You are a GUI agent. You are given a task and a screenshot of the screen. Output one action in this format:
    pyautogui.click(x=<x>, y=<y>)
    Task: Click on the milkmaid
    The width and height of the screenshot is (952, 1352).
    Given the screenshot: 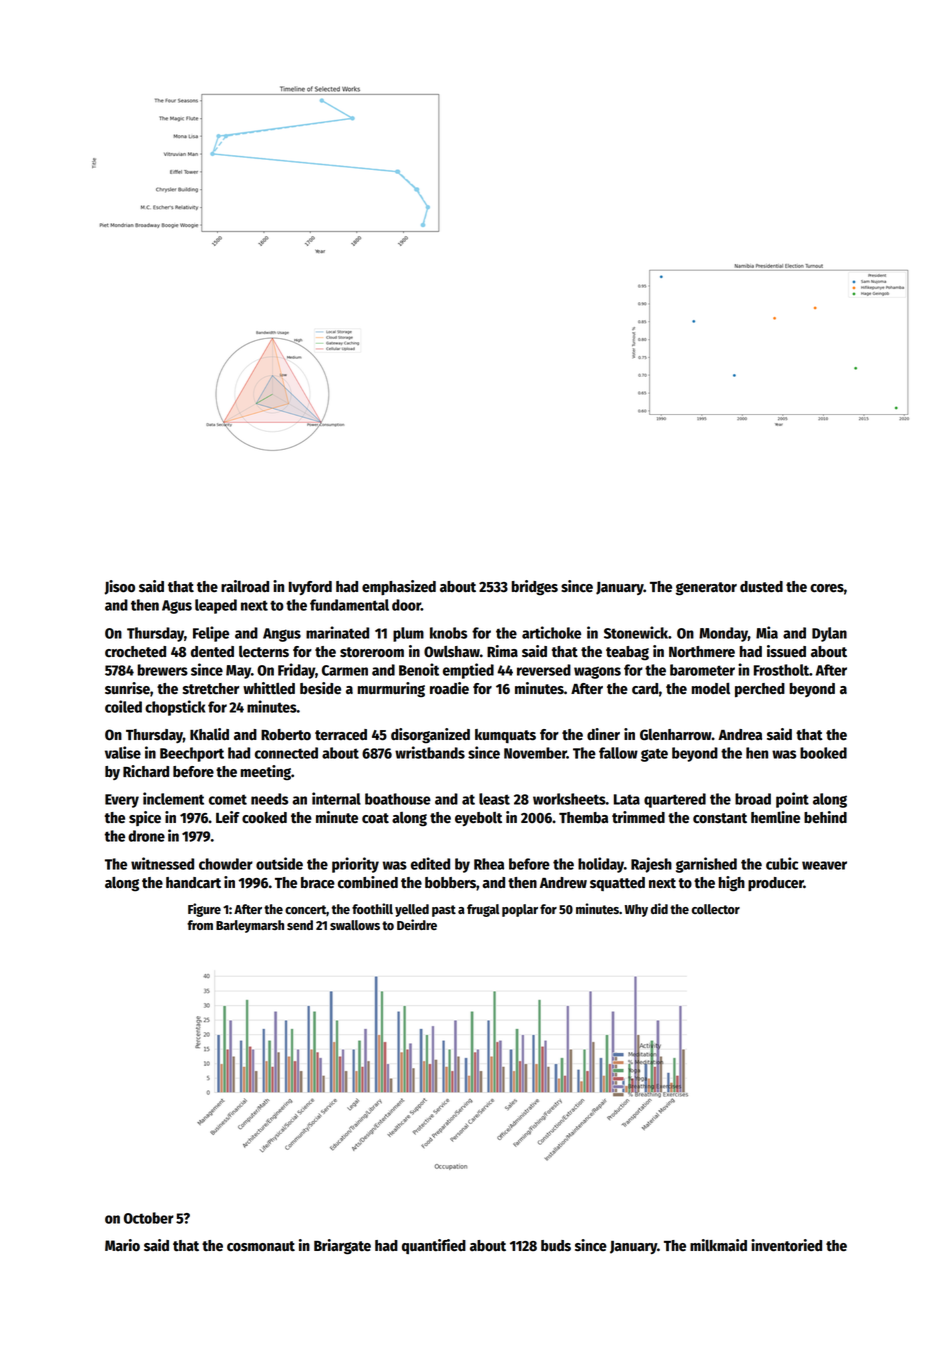 What is the action you would take?
    pyautogui.click(x=718, y=1245)
